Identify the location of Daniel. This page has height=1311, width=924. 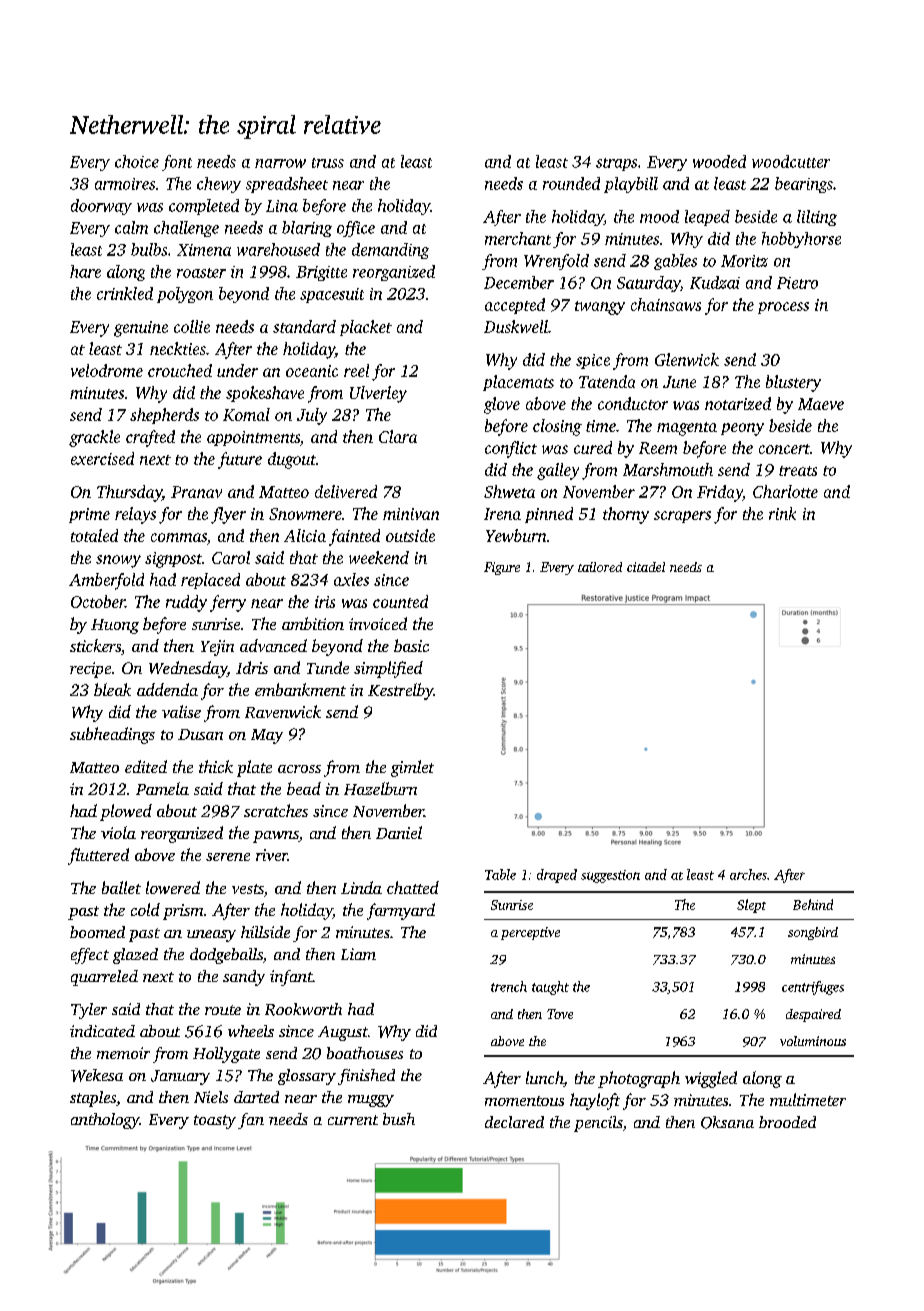
(399, 832).
